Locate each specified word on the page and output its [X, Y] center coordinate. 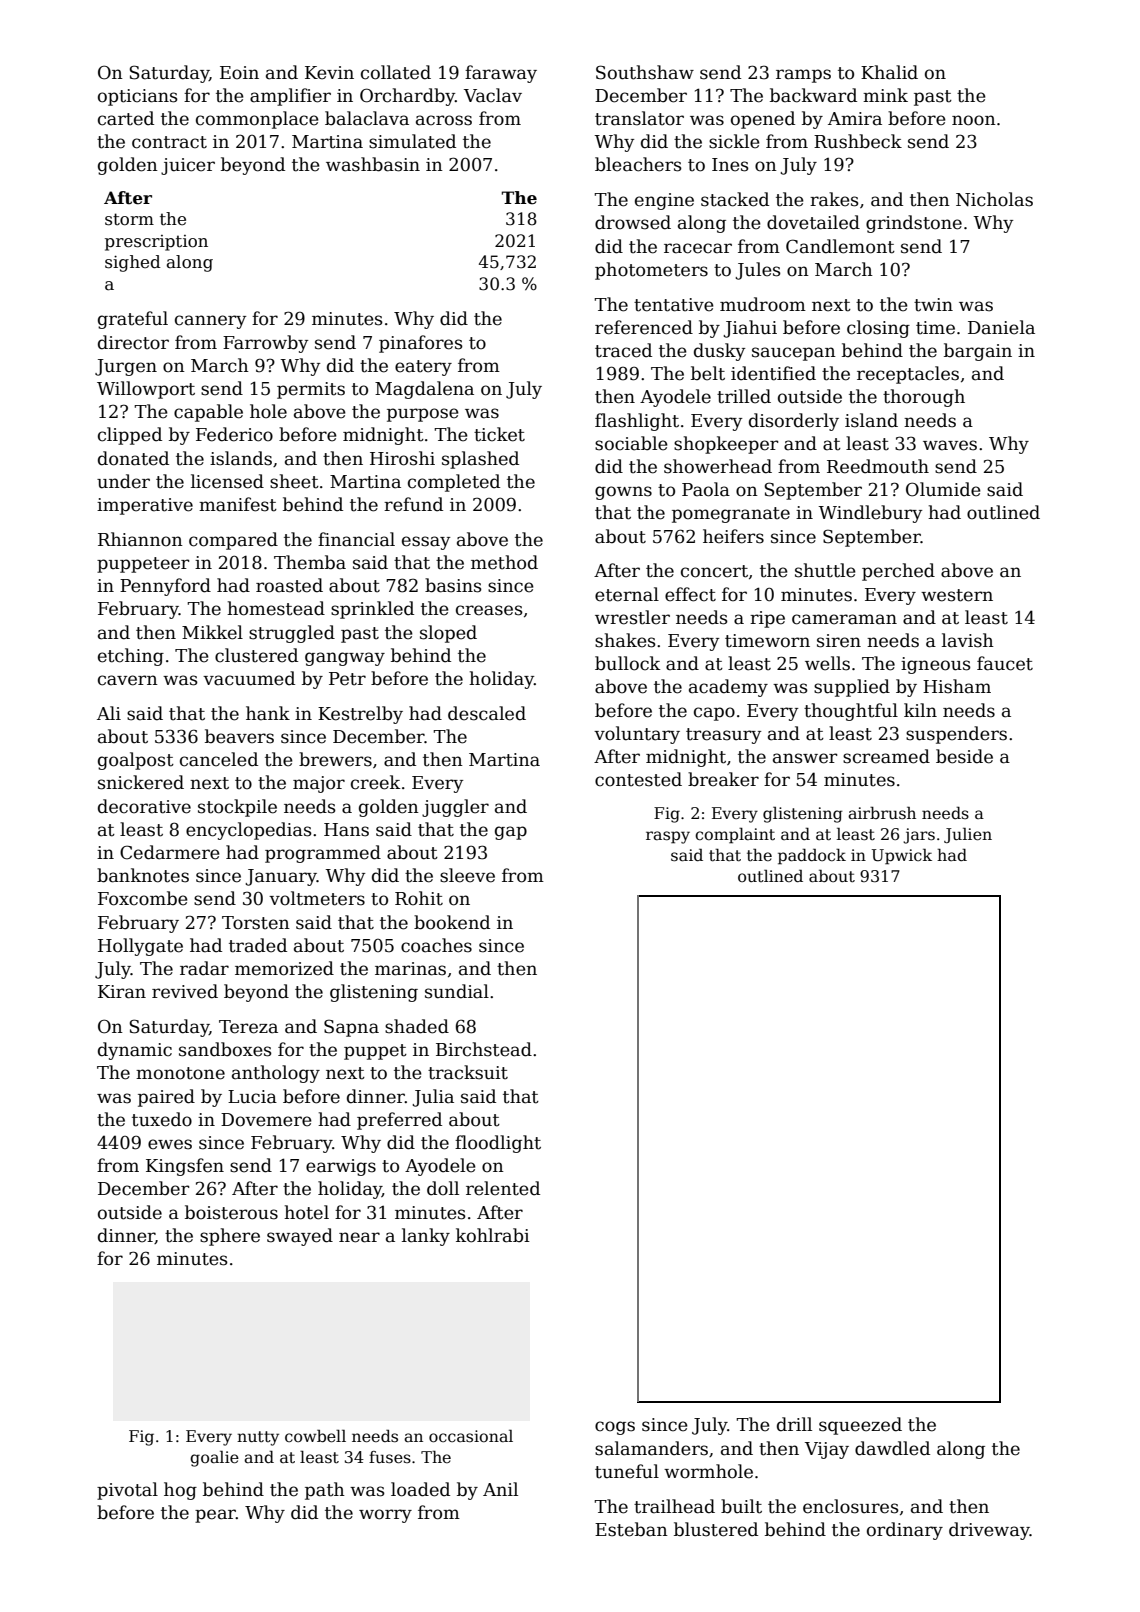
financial [356, 539]
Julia [433, 1098]
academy [728, 688]
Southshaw [645, 72]
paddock [812, 856]
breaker [723, 779]
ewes [170, 1144]
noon [974, 120]
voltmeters [317, 898]
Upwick [902, 857]
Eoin [239, 73]
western [957, 595]
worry [385, 1516]
